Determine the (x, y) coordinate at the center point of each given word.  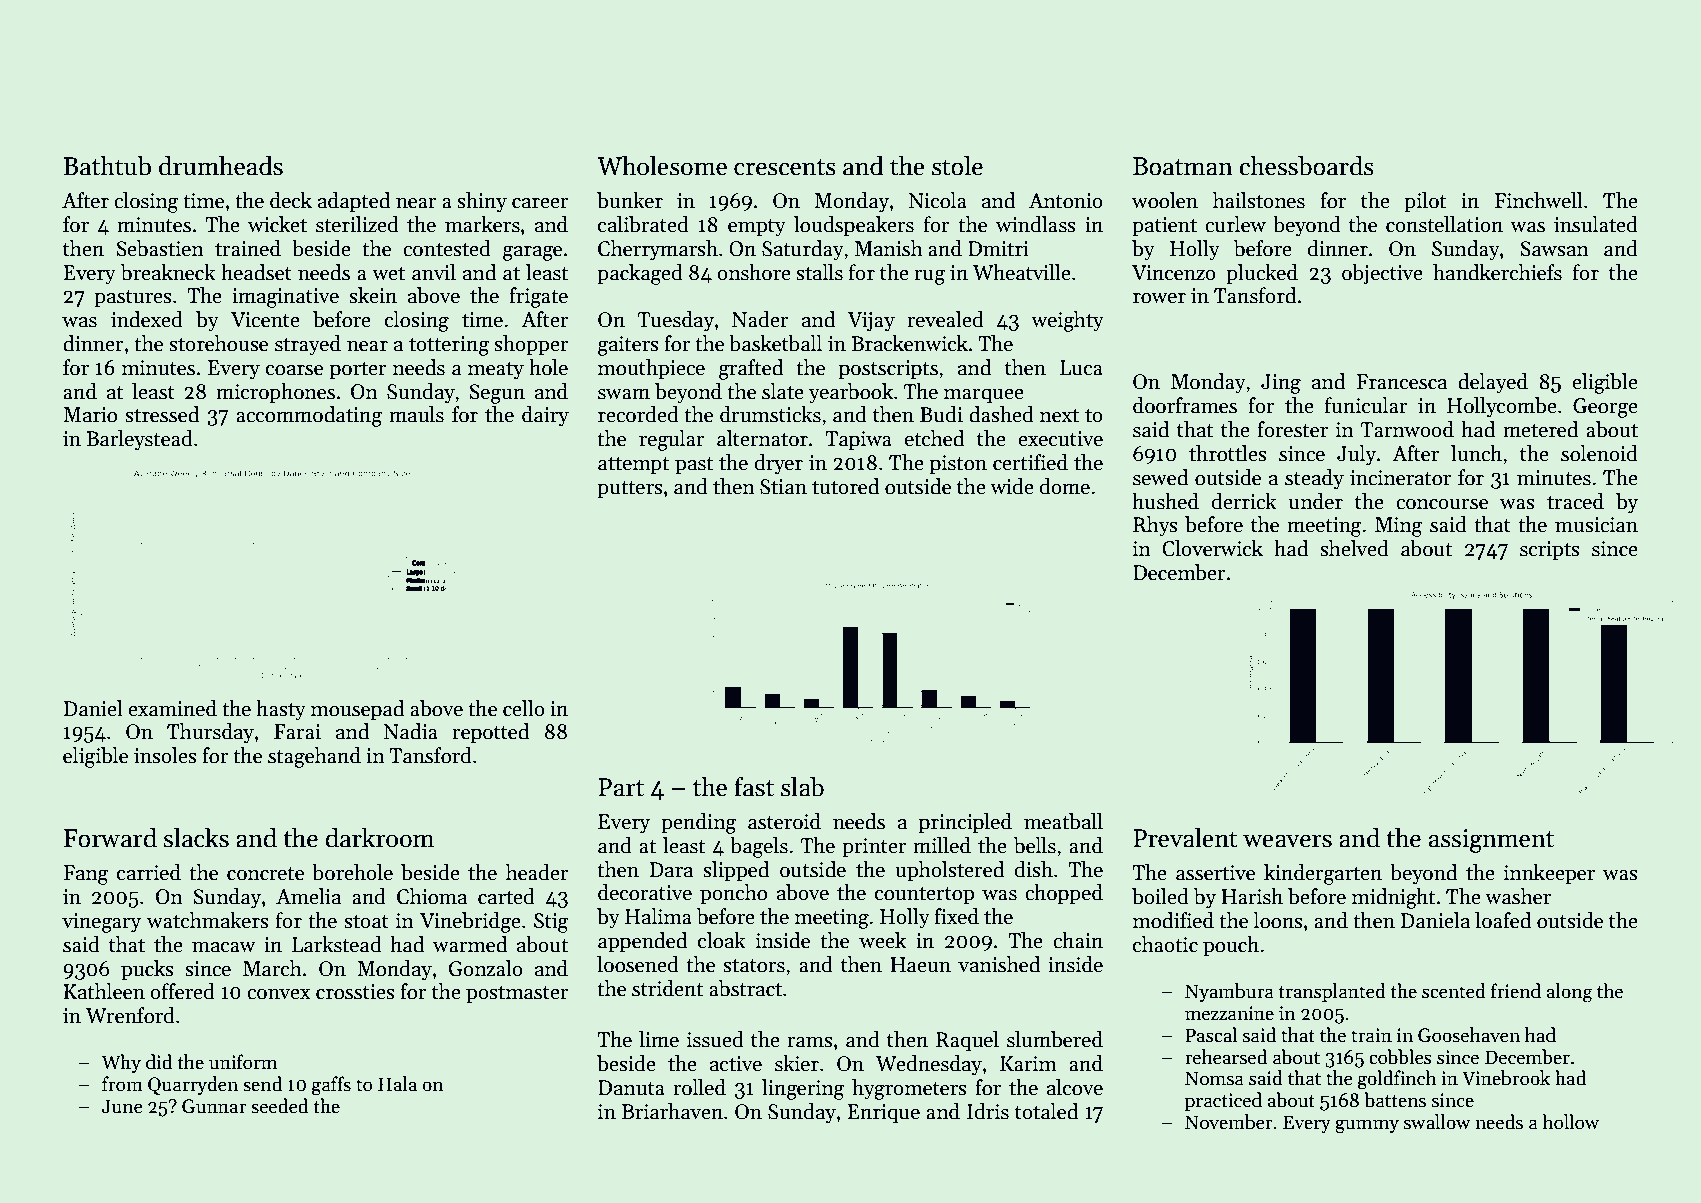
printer (874, 847)
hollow (1570, 1122)
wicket (277, 224)
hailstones (1259, 200)
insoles (165, 755)
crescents (785, 167)
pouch (1231, 946)
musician (1596, 525)
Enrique (883, 1113)
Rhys (1155, 526)
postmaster (517, 994)
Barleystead (139, 440)
